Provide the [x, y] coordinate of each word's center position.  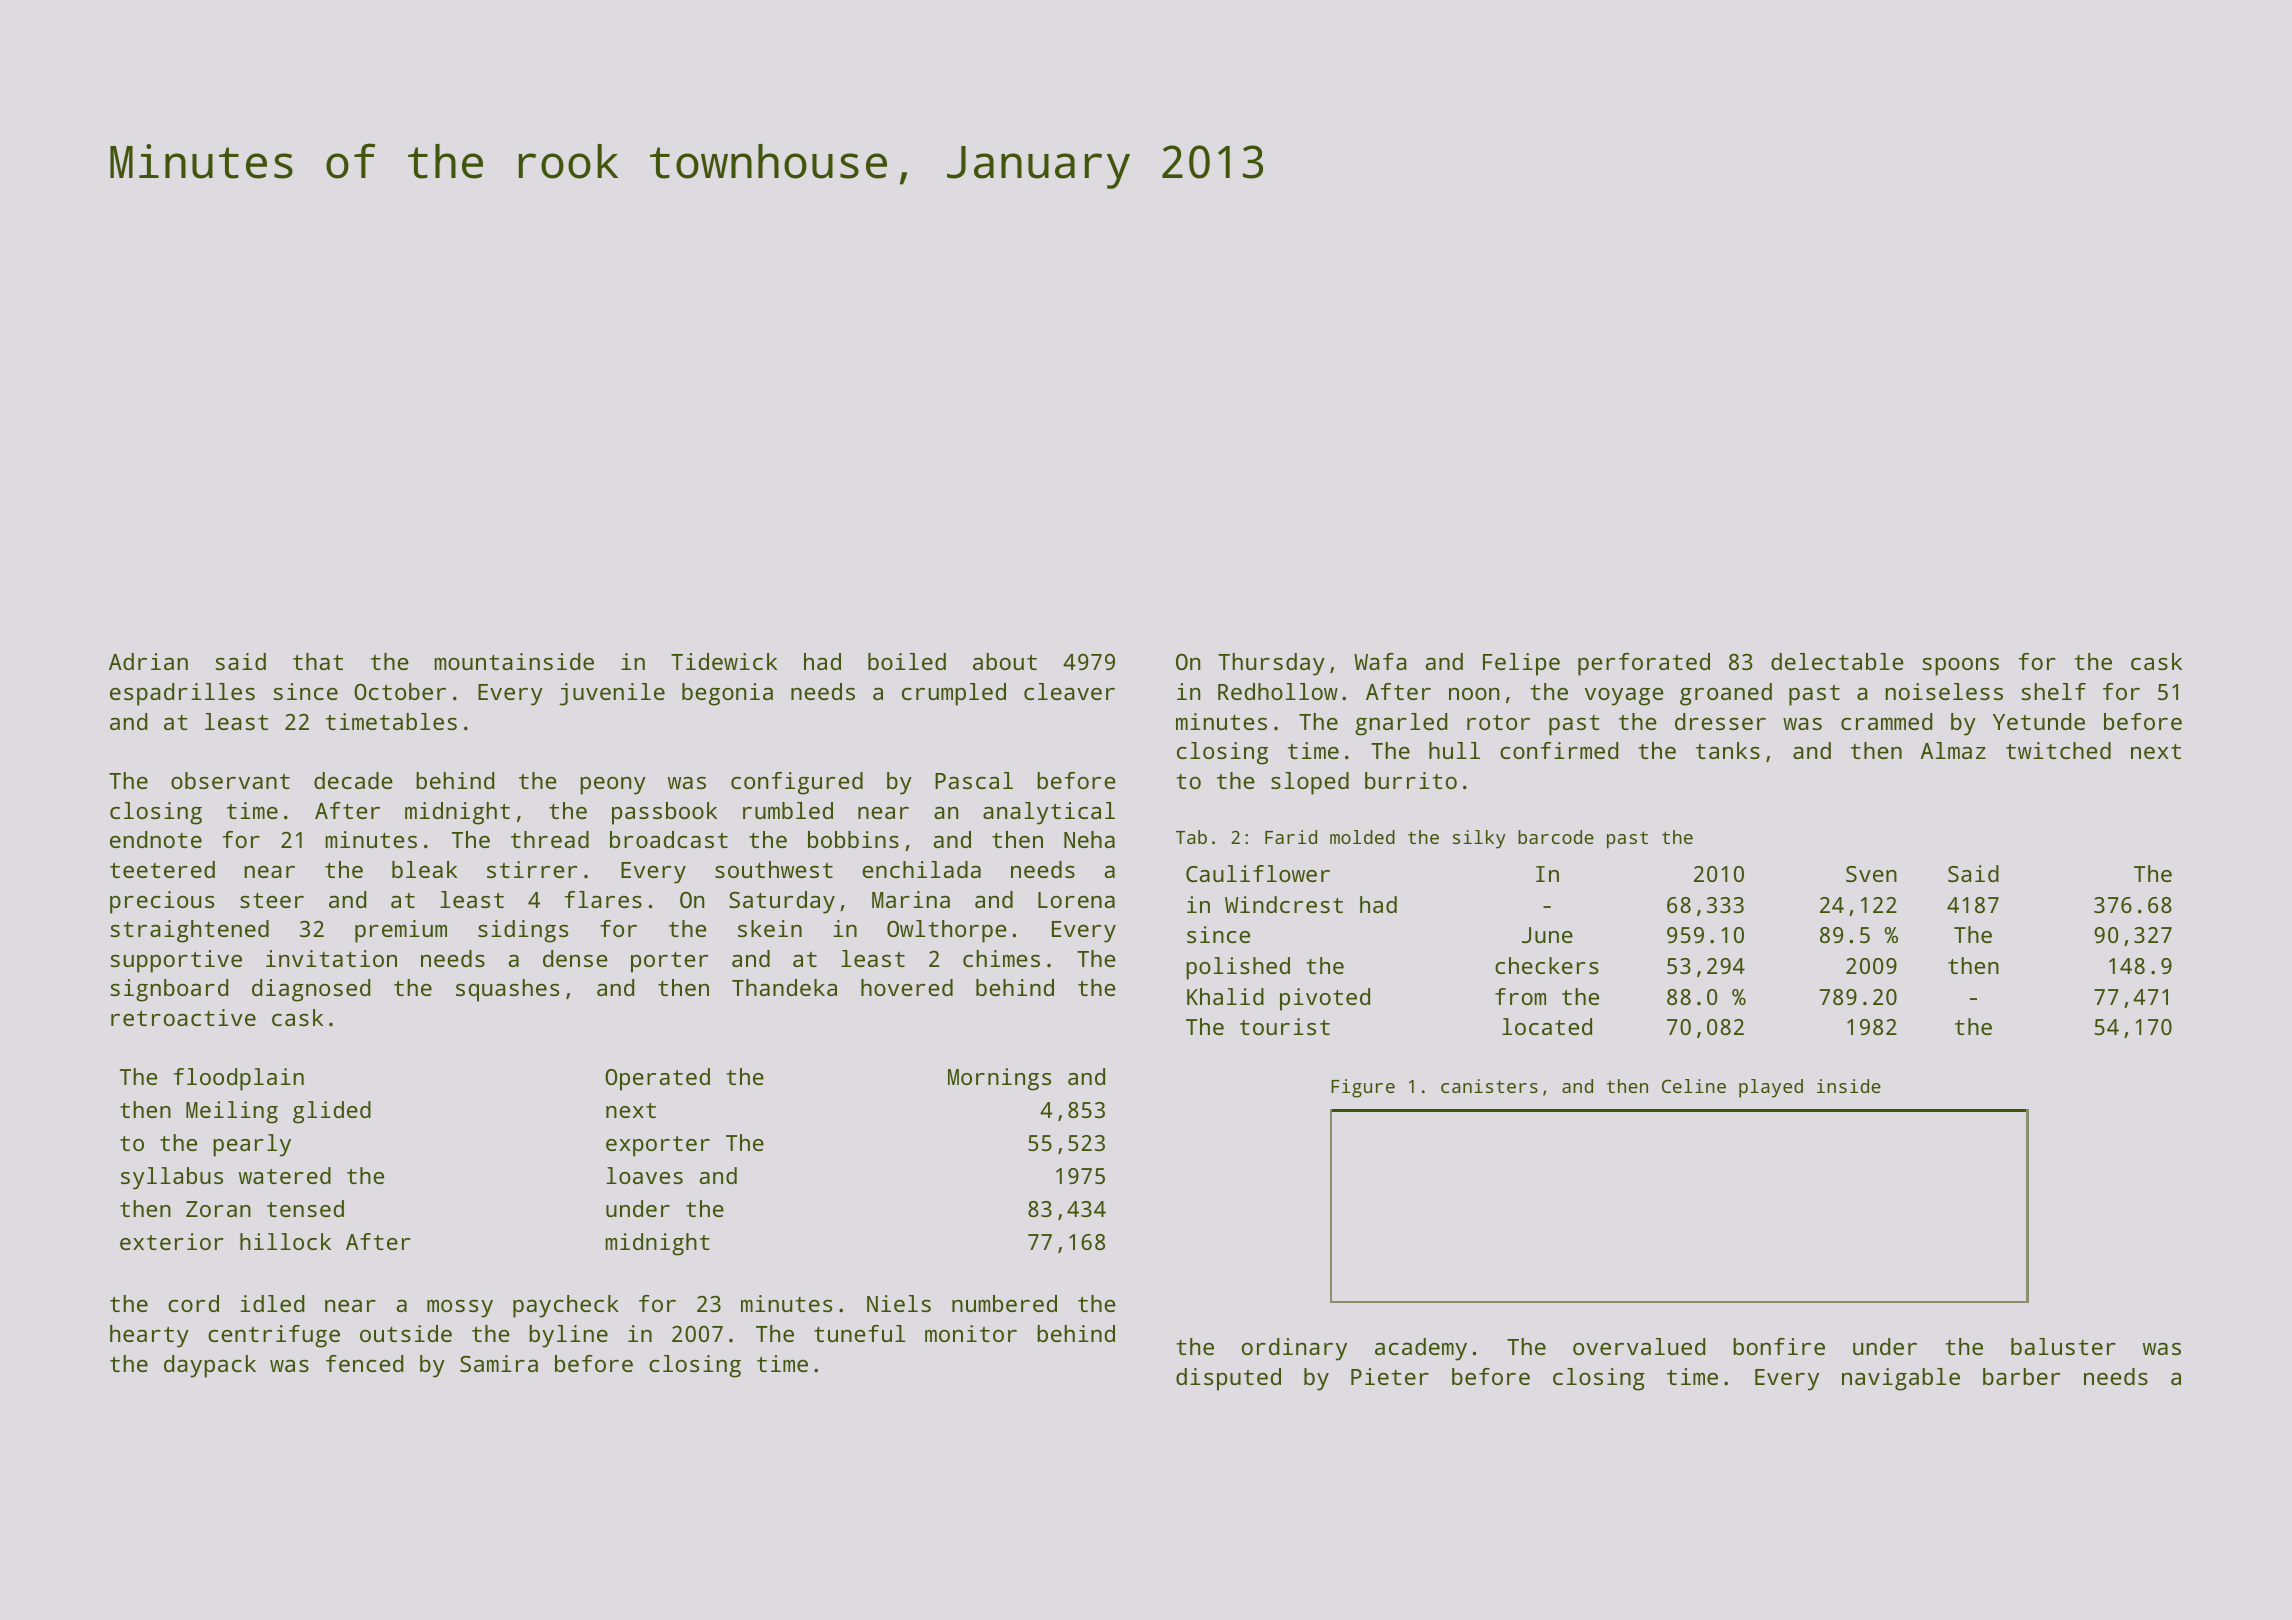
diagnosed [311, 990]
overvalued [1639, 1346]
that [318, 661]
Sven [1871, 874]
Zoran [218, 1209]
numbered [1004, 1303]
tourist [1285, 1026]
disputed [1228, 1379]
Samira [499, 1363]
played [1771, 1088]
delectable [1837, 661]
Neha [1089, 839]
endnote [156, 839]
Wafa [1380, 661]
